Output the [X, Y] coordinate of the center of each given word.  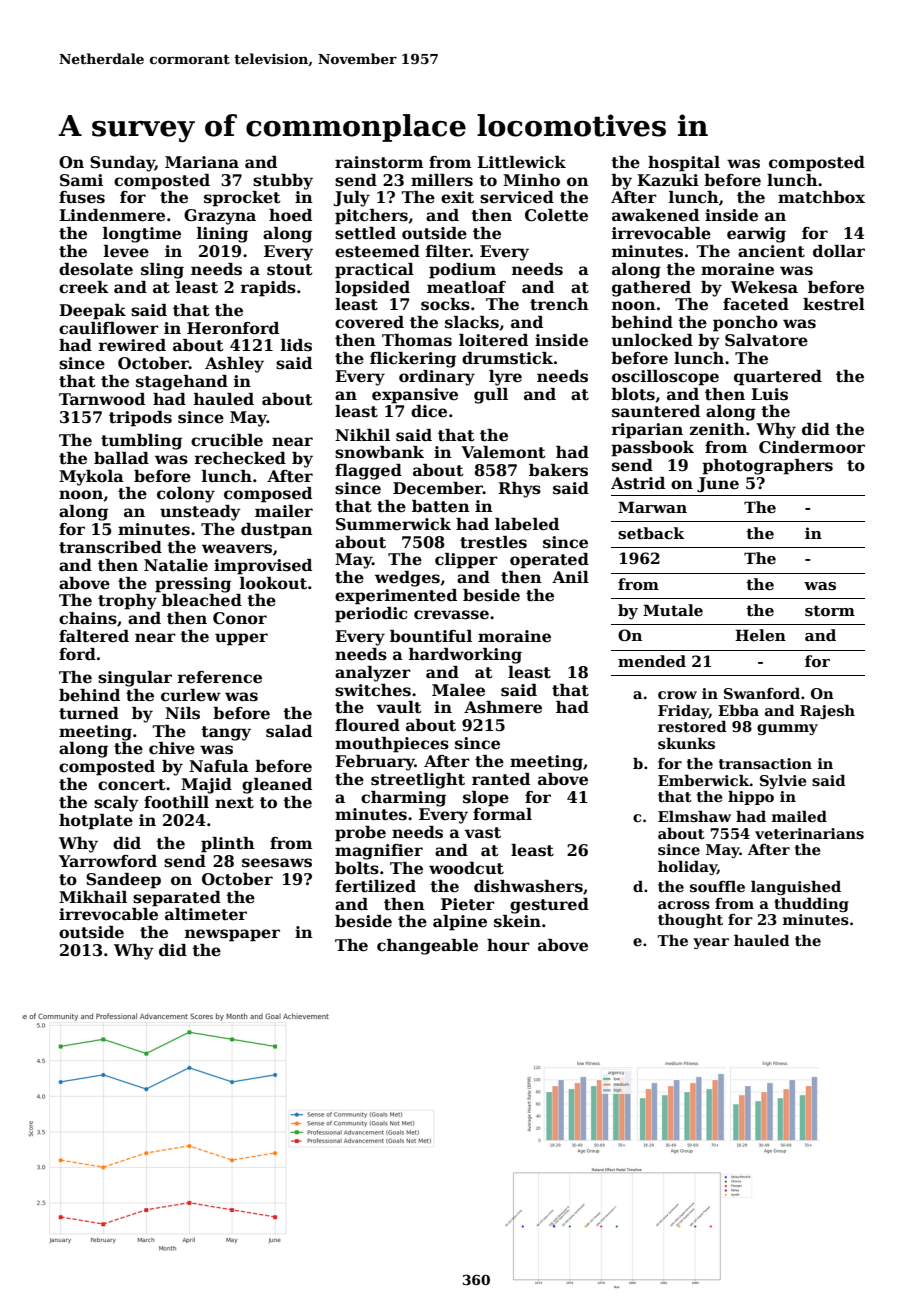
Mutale [673, 610]
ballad [121, 458]
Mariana [202, 162]
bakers [558, 470]
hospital [684, 164]
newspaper [232, 935]
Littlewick [521, 162]
